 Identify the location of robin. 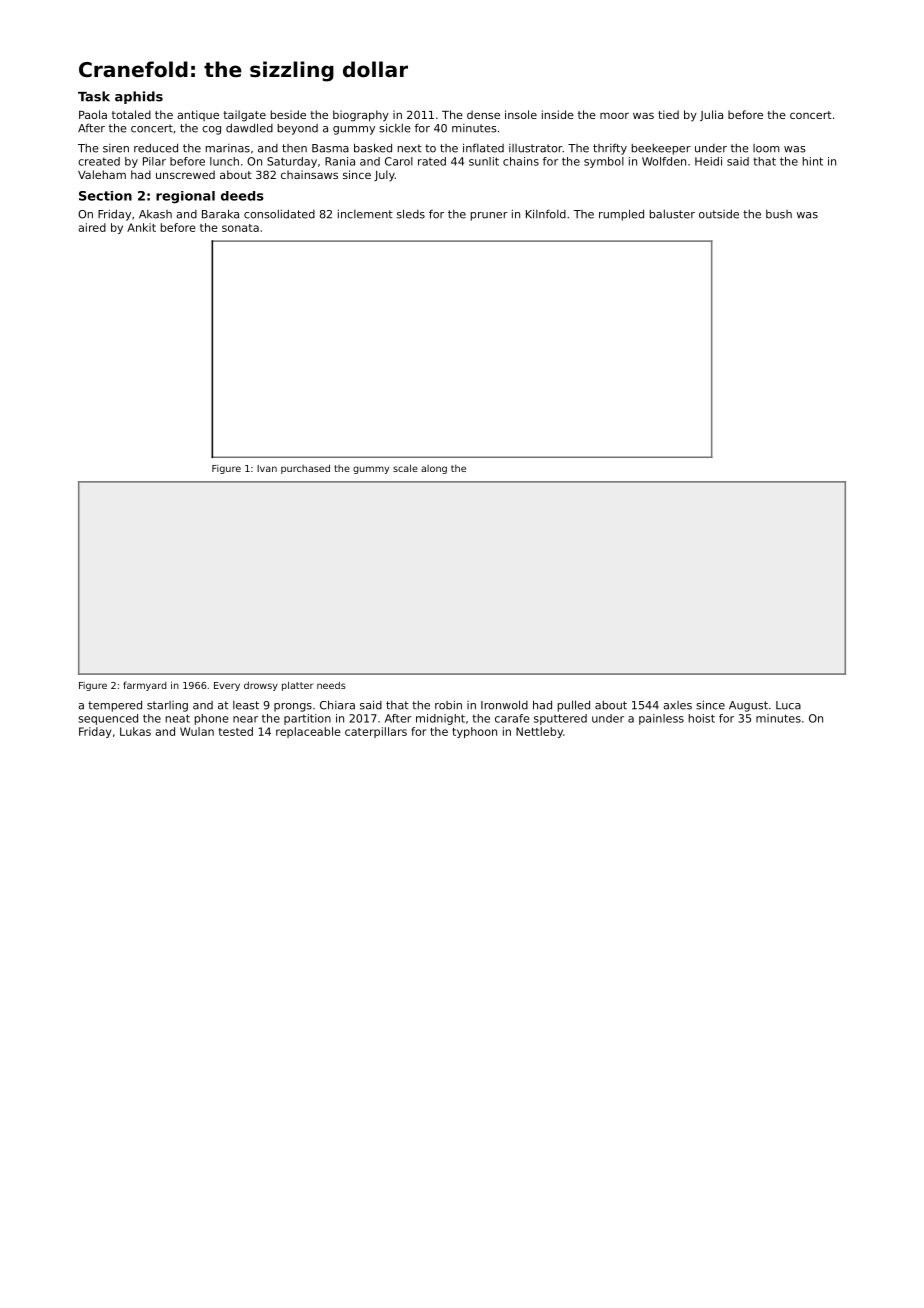
(448, 705).
